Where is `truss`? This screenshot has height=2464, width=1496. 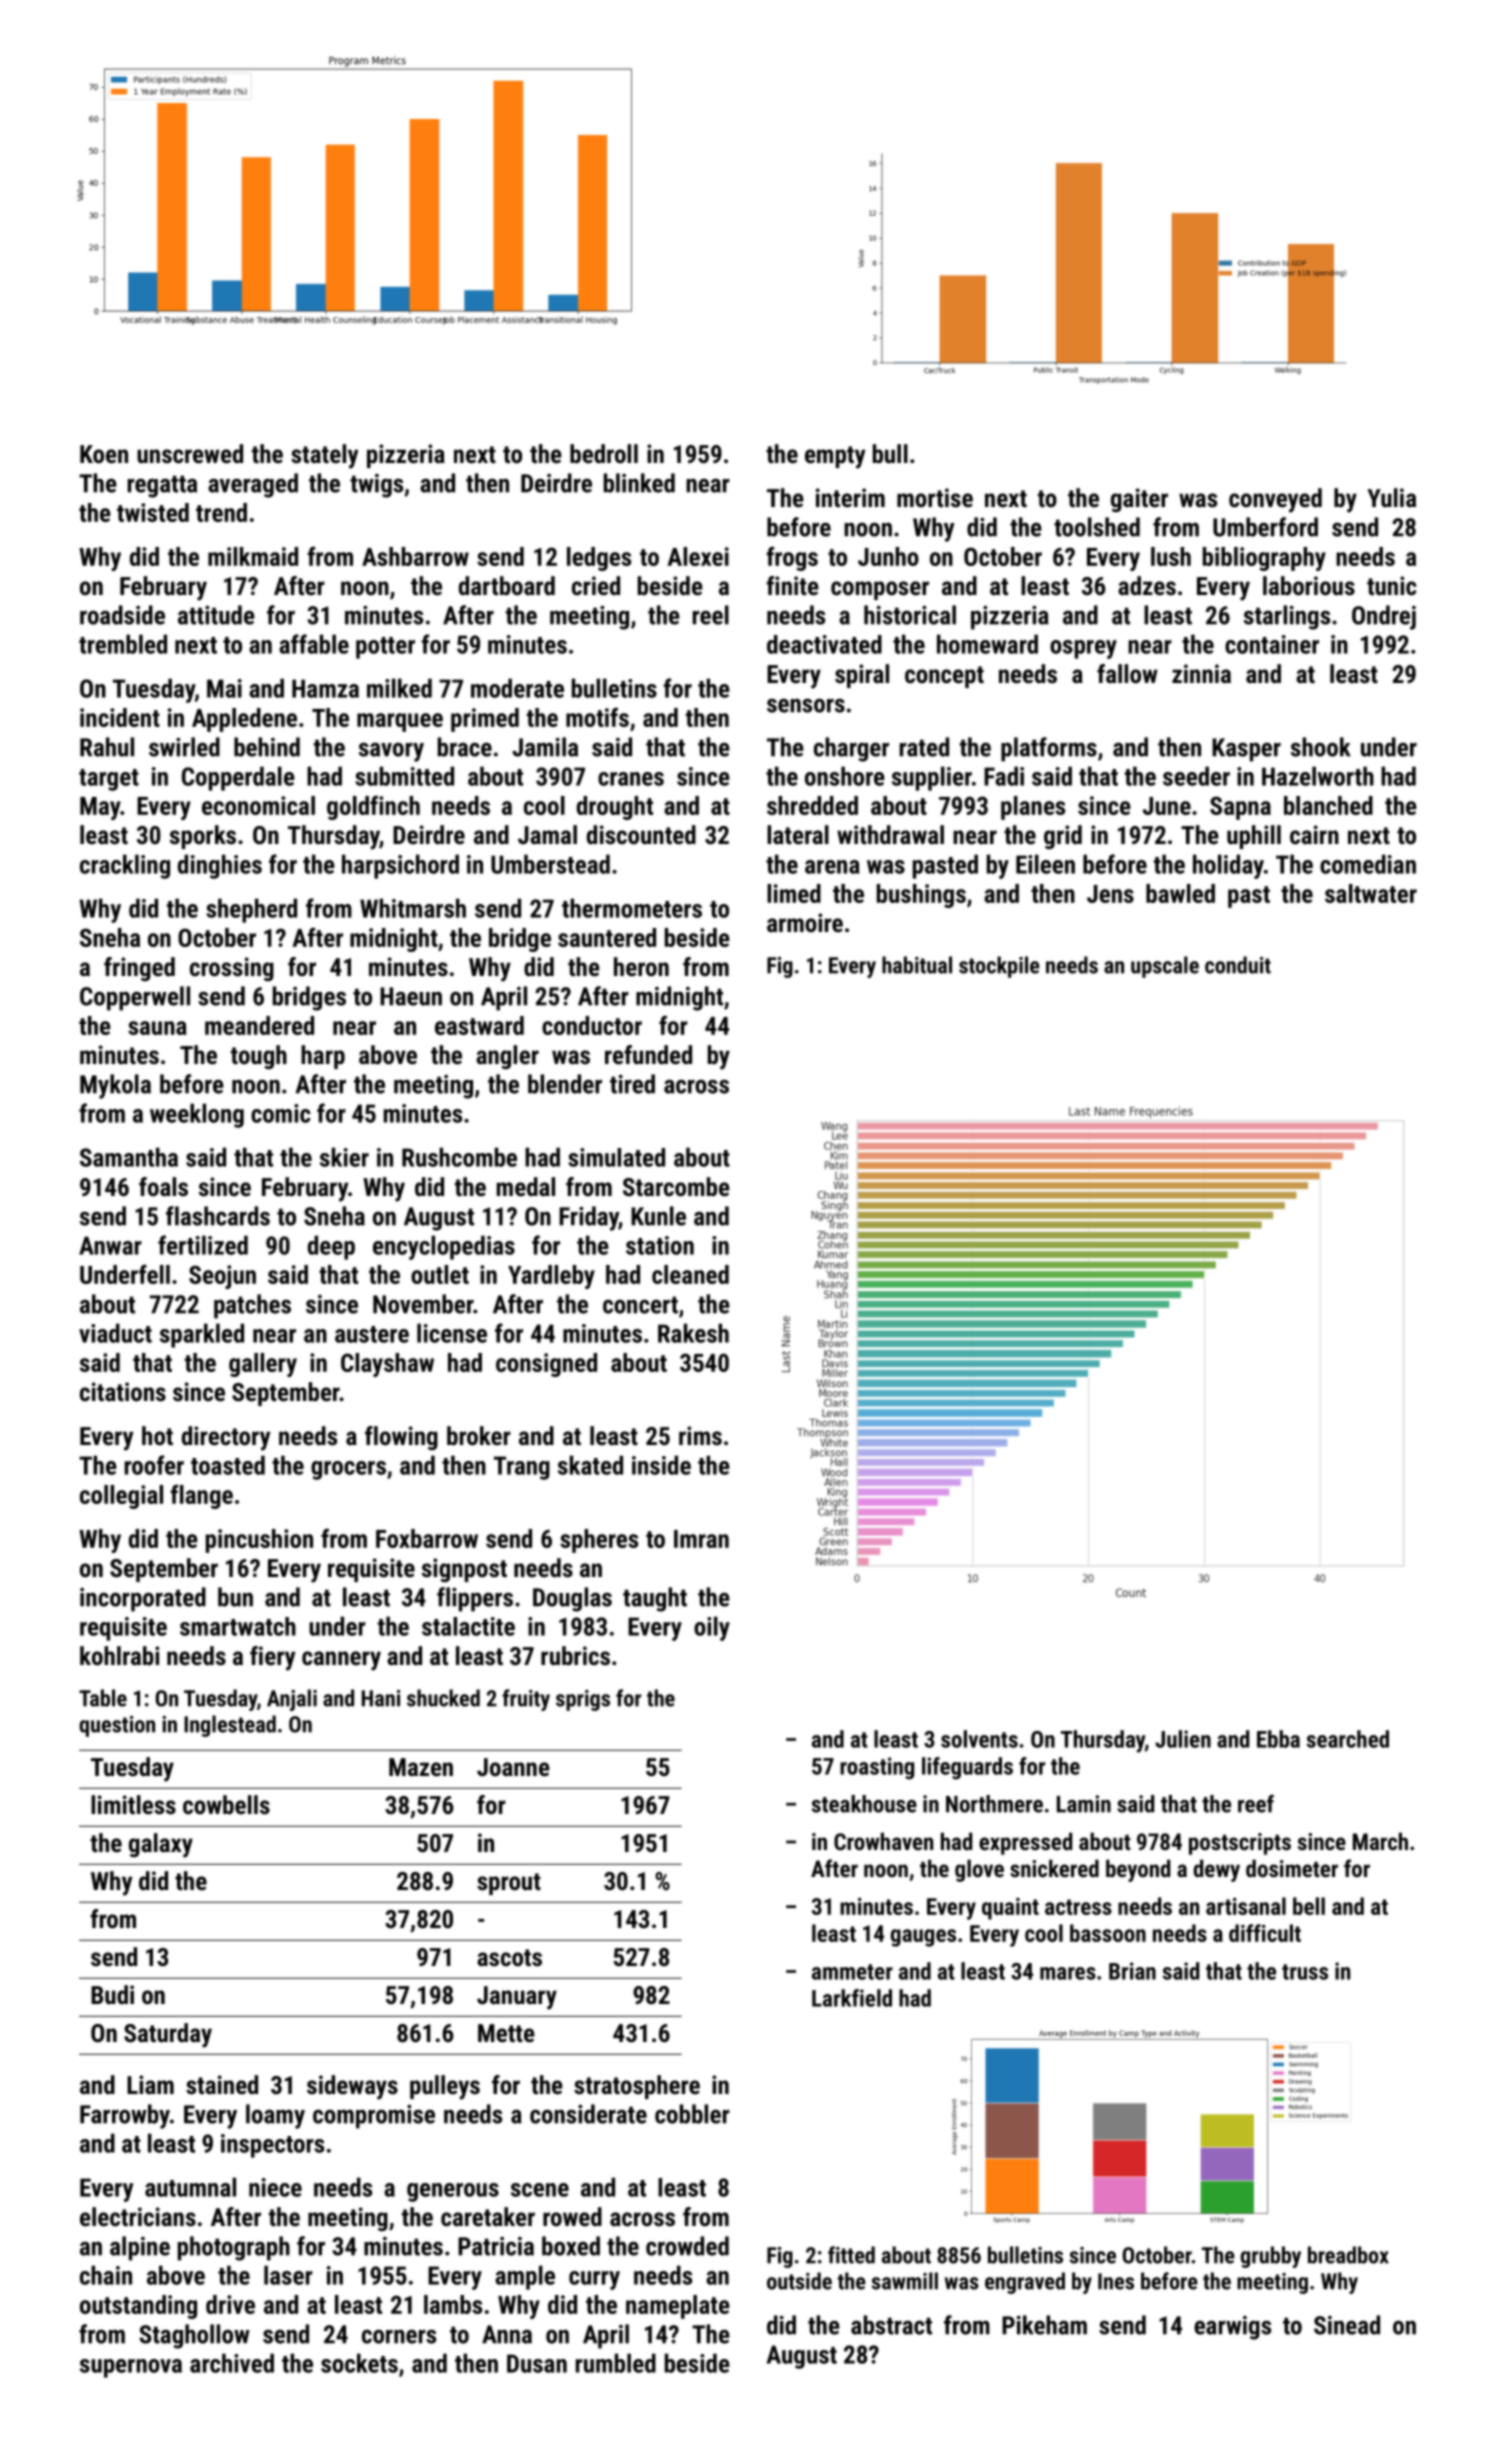 truss is located at coordinates (1305, 1972).
